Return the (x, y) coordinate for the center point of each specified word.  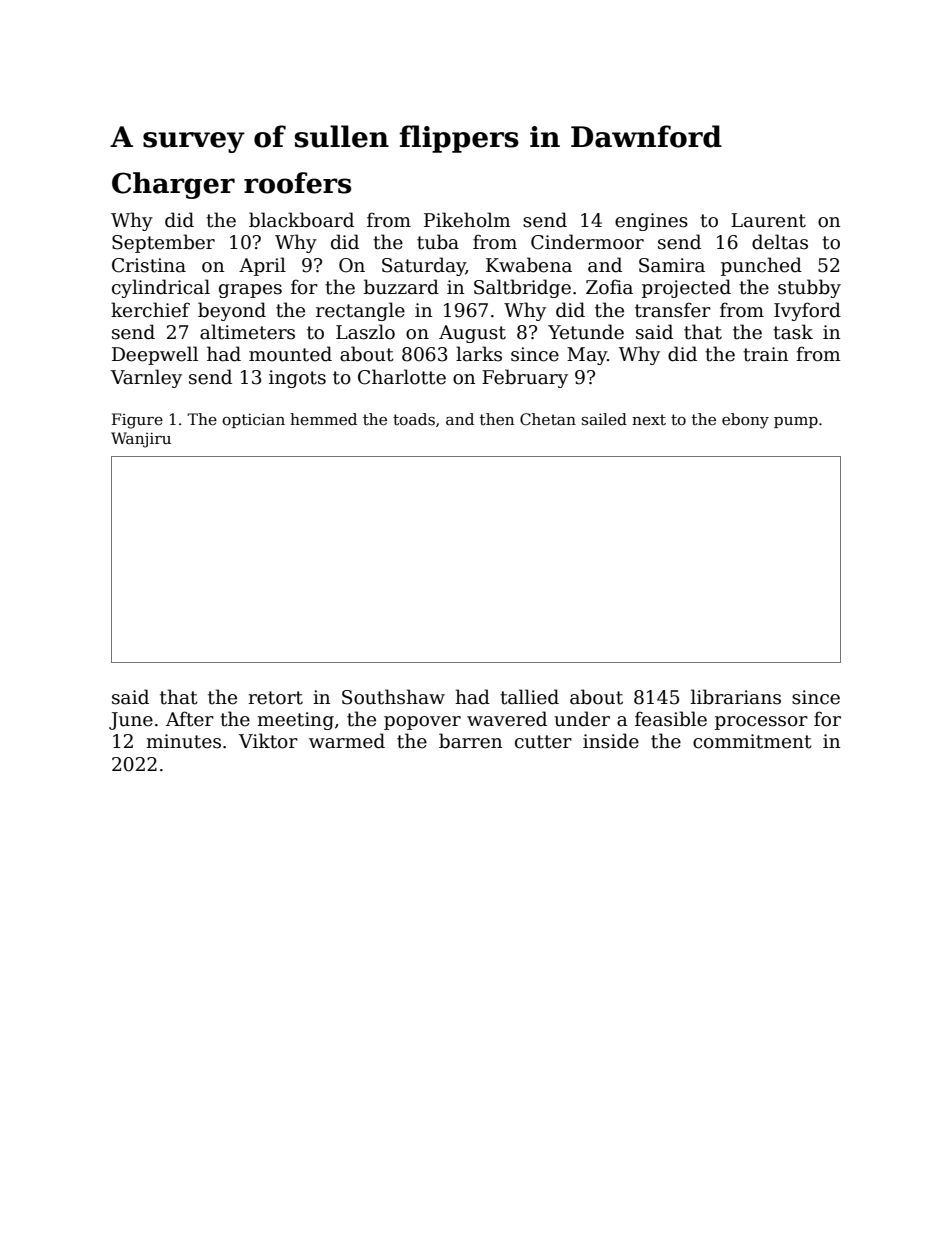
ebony (745, 421)
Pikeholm (467, 220)
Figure (137, 421)
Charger (173, 185)
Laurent (768, 220)
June (131, 721)
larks (479, 354)
